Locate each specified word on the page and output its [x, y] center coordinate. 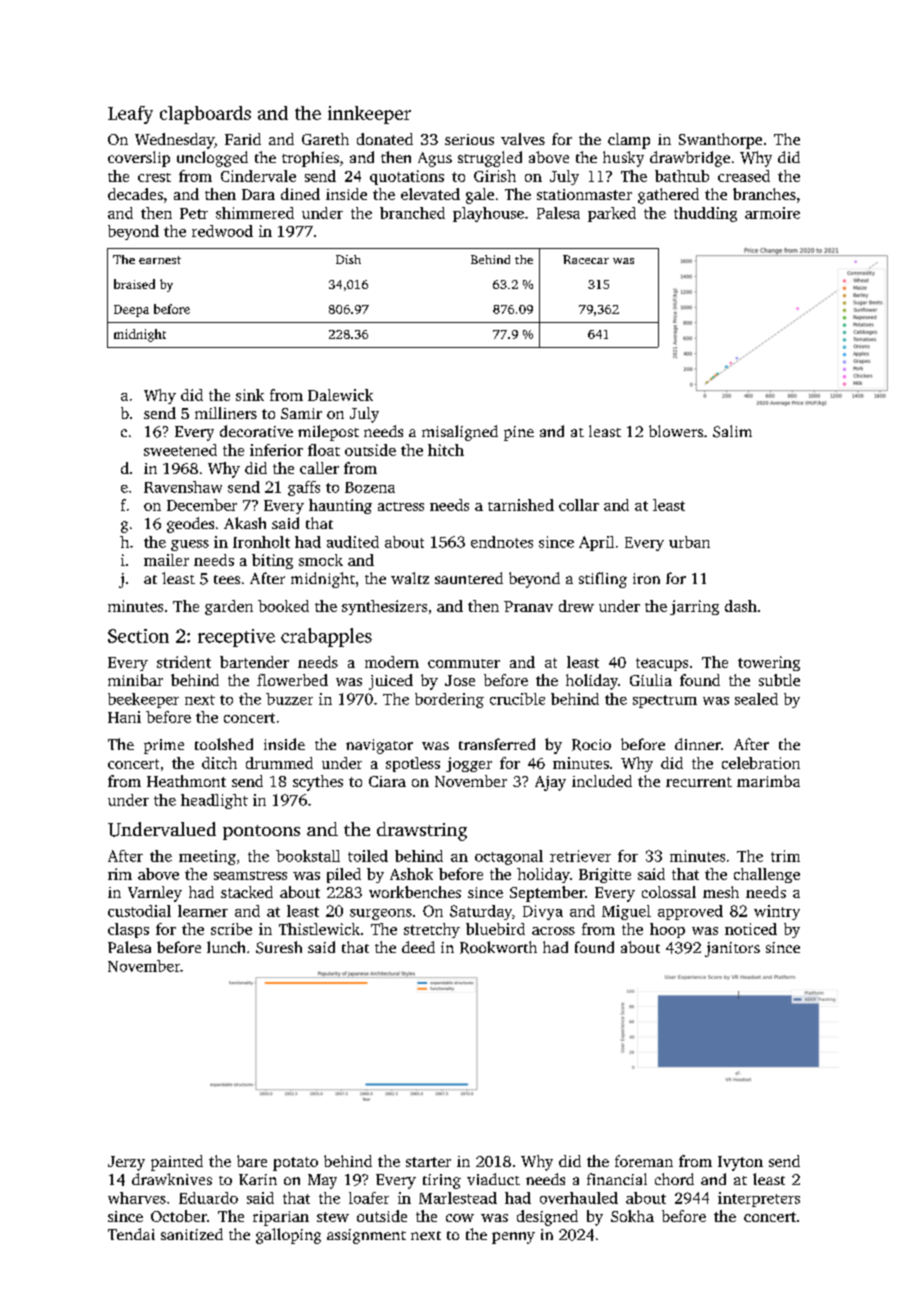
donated [385, 139]
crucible [517, 699]
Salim [732, 431]
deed [418, 947]
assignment [366, 1236]
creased [744, 176]
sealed [756, 699]
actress [401, 506]
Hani [124, 717]
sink [250, 395]
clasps [128, 930]
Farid [243, 139]
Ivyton [740, 1163]
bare [252, 1161]
